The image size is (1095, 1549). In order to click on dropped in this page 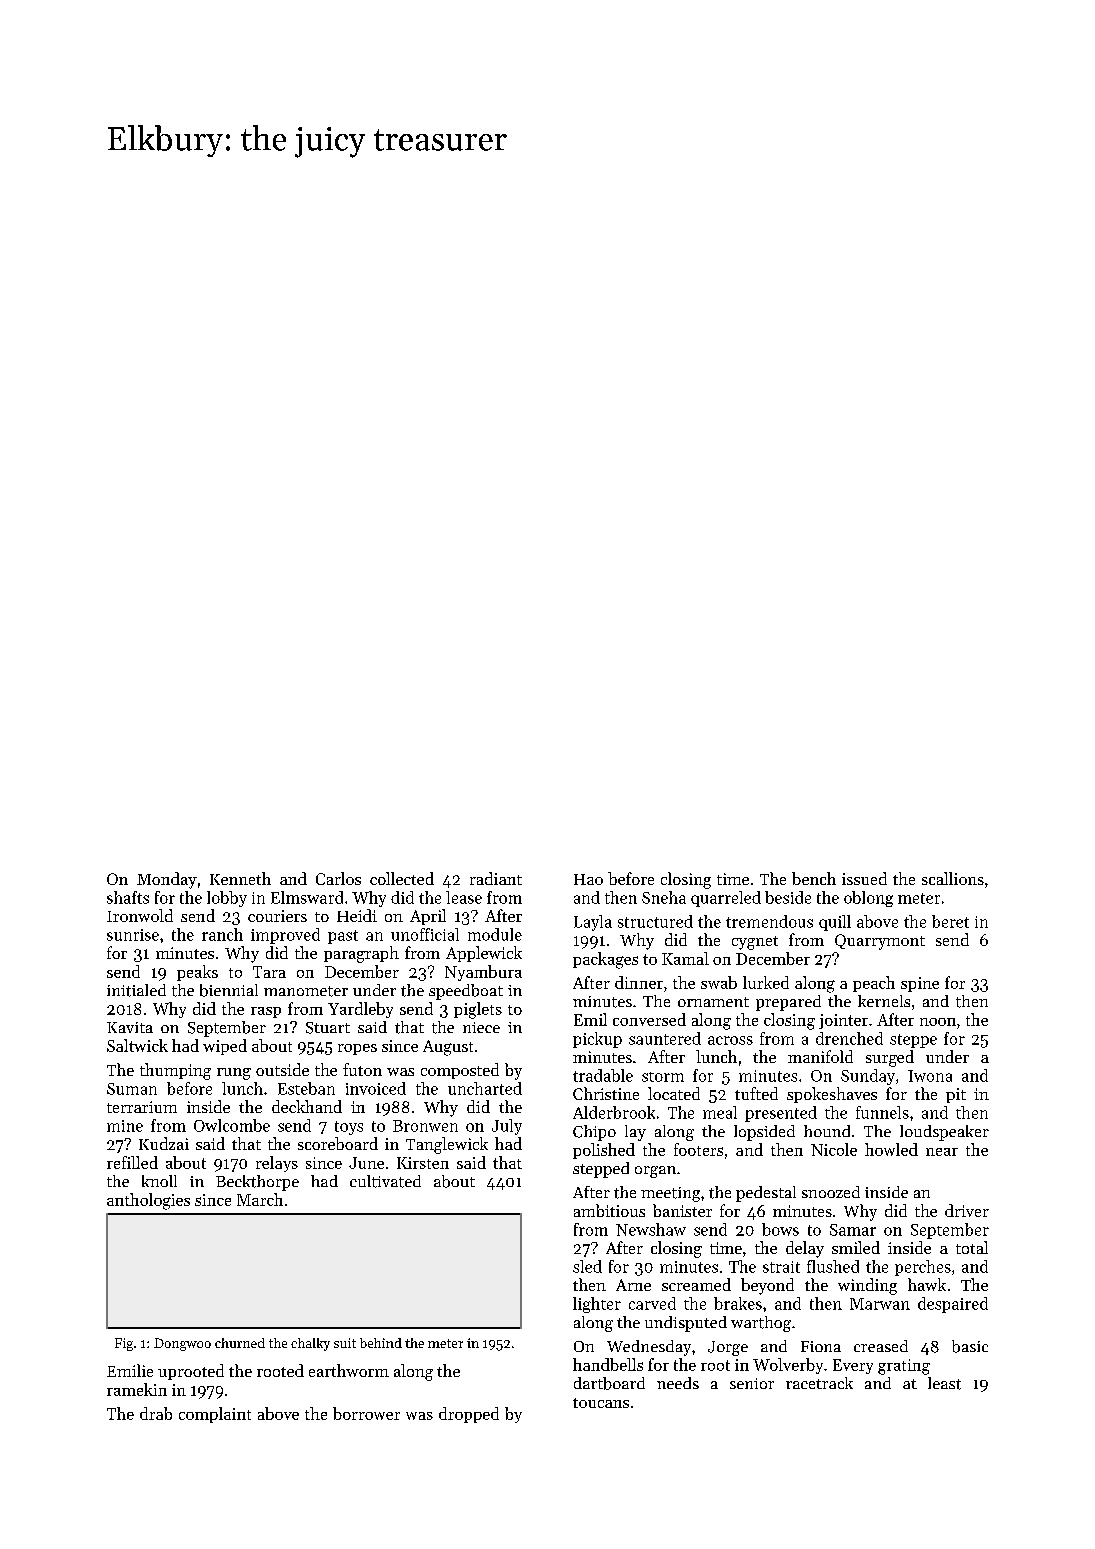, I will do `click(469, 1415)`.
